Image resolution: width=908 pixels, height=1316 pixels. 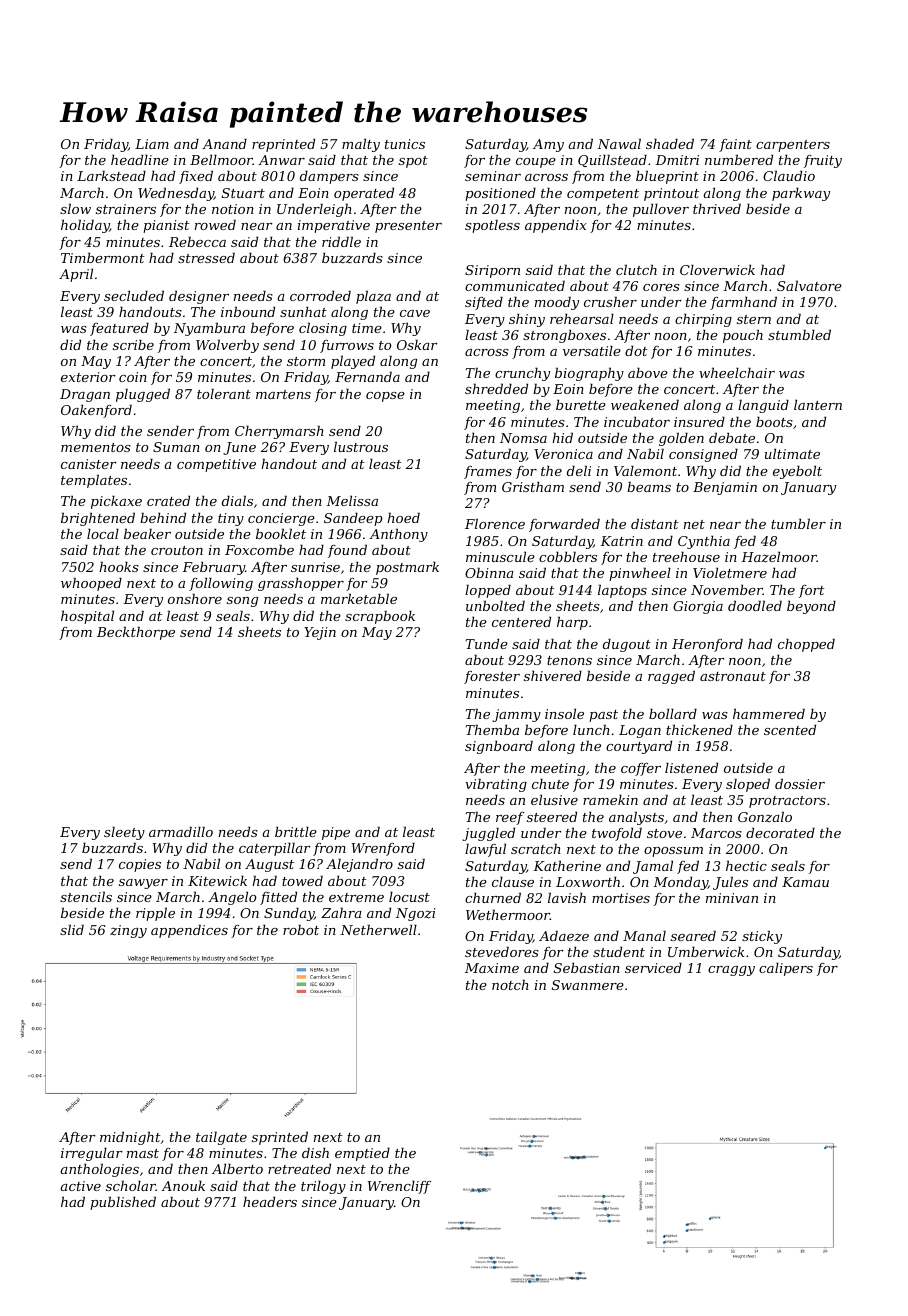 What do you see at coordinates (398, 535) in the screenshot?
I see `Anthony` at bounding box center [398, 535].
